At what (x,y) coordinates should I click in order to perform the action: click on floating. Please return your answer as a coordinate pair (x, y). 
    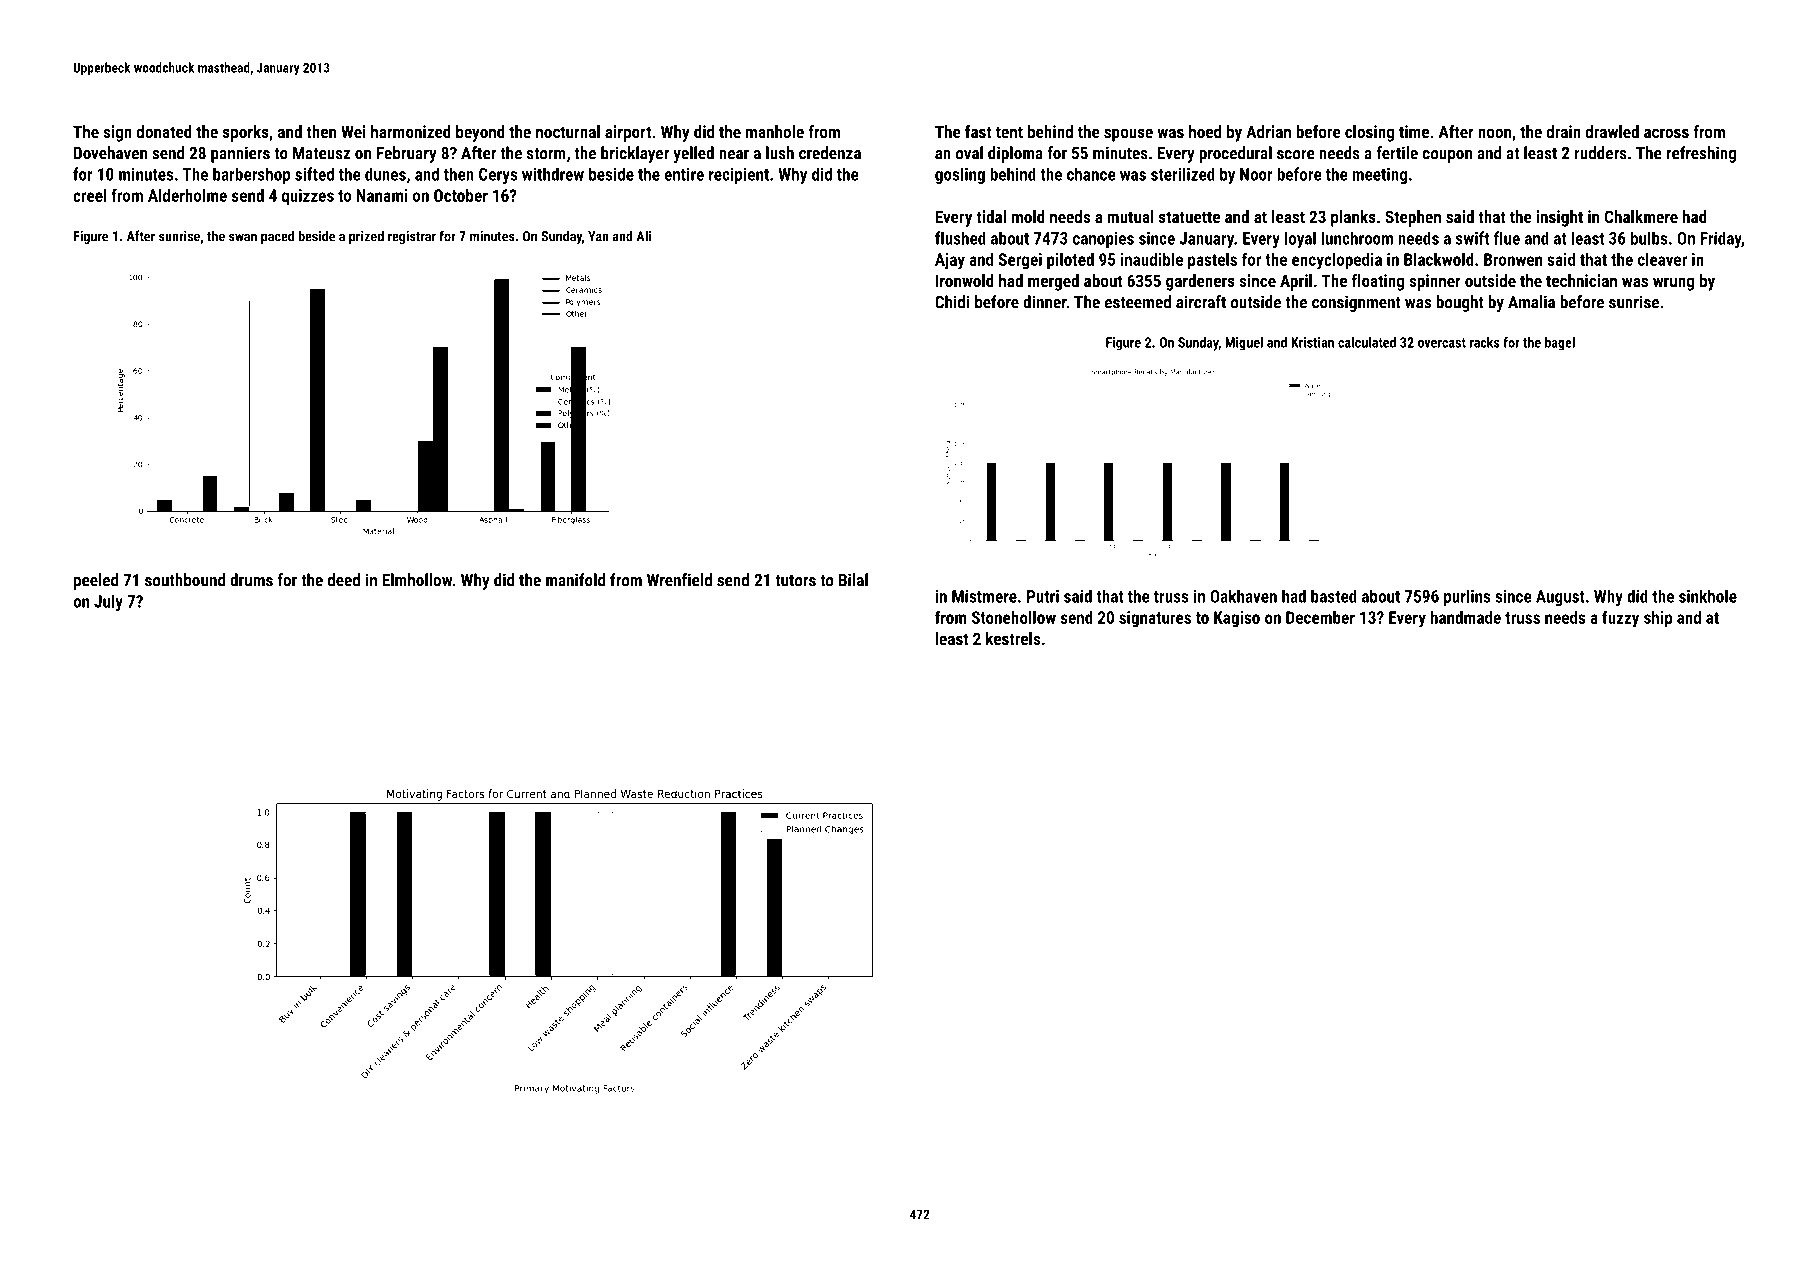
    Looking at the image, I should click on (1378, 282).
